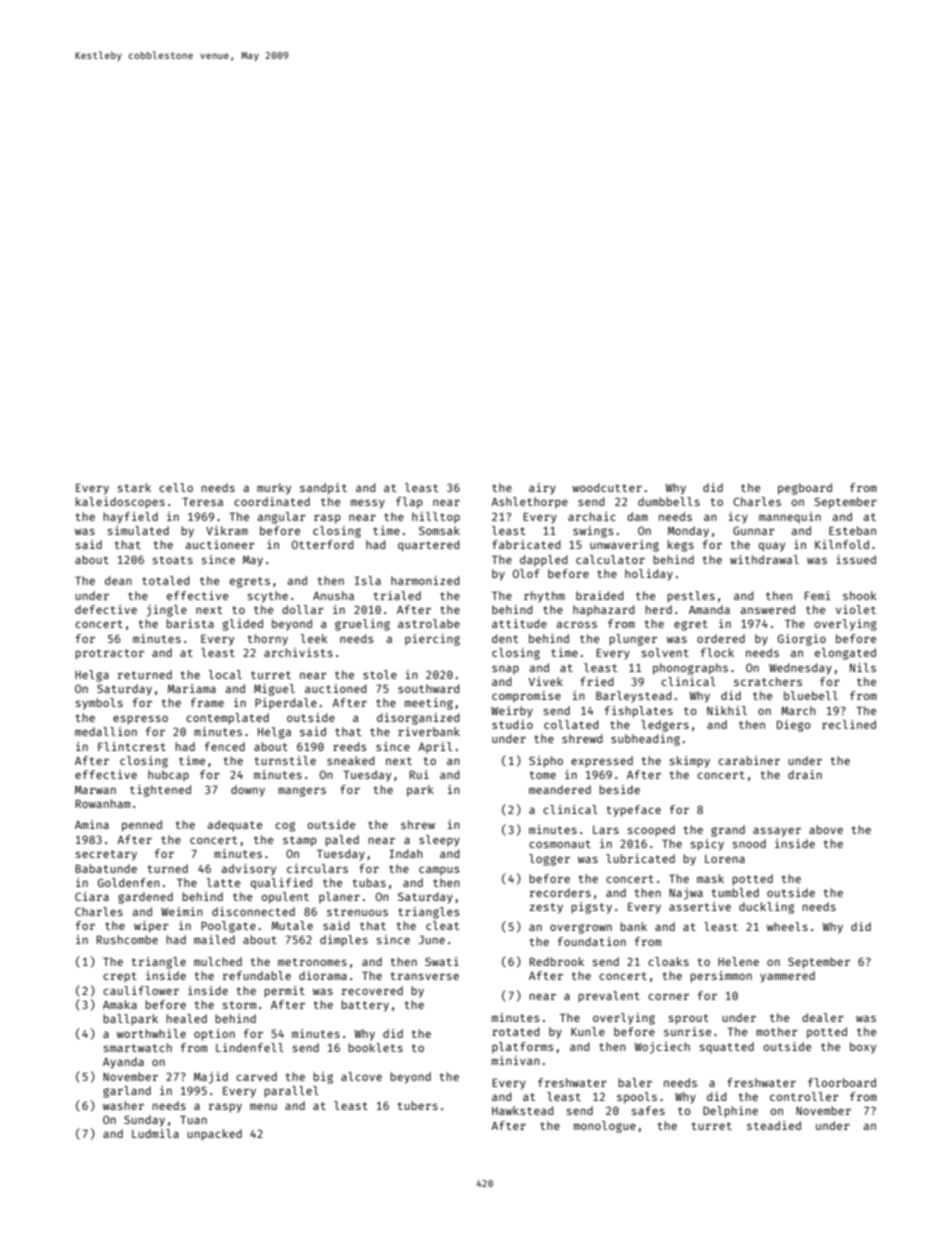 The height and width of the screenshot is (1233, 952). Describe the element at coordinates (717, 652) in the screenshot. I see `flock` at that location.
